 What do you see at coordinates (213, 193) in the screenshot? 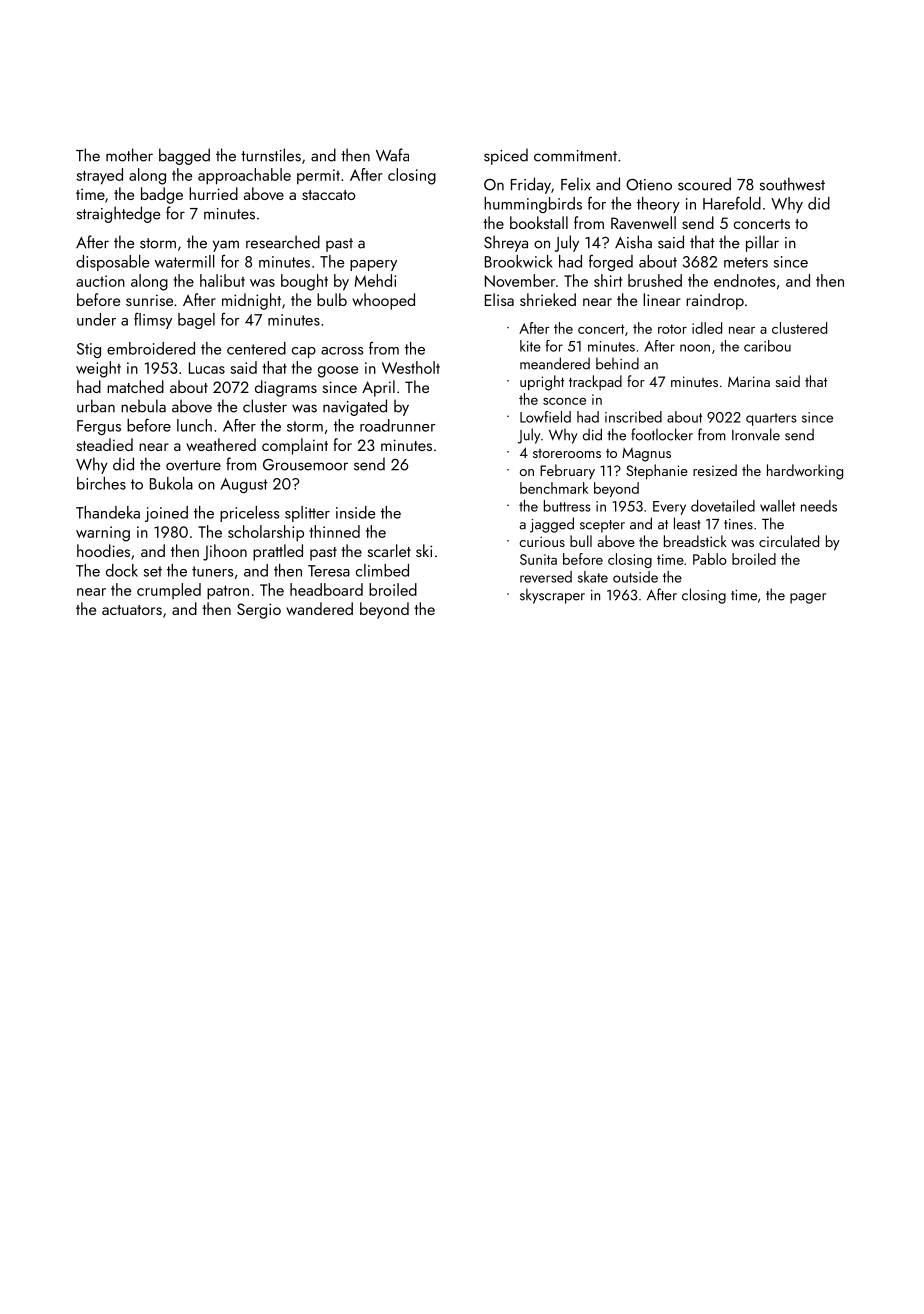
I see `hurried` at bounding box center [213, 193].
